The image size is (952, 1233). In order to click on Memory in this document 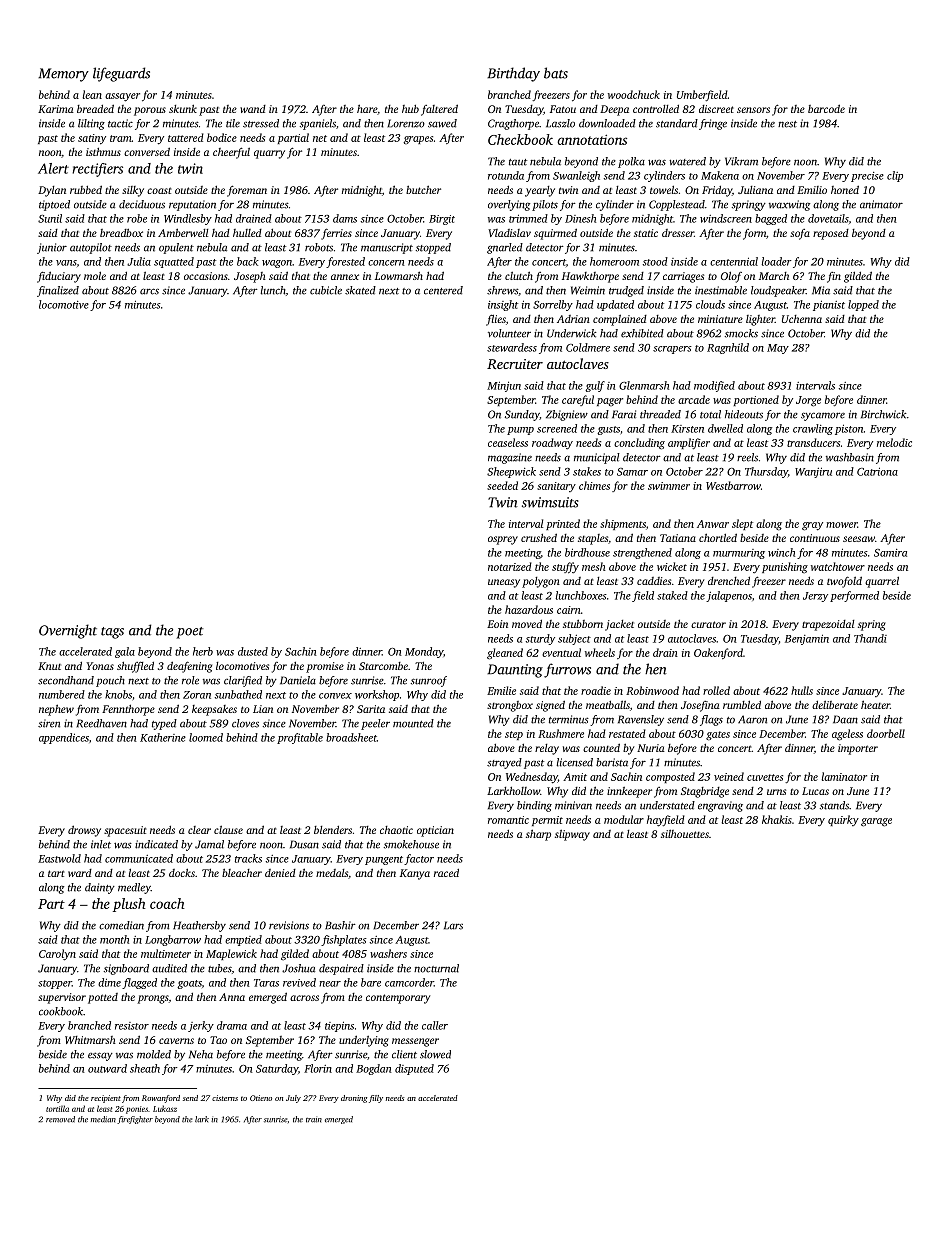, I will do `click(63, 75)`.
